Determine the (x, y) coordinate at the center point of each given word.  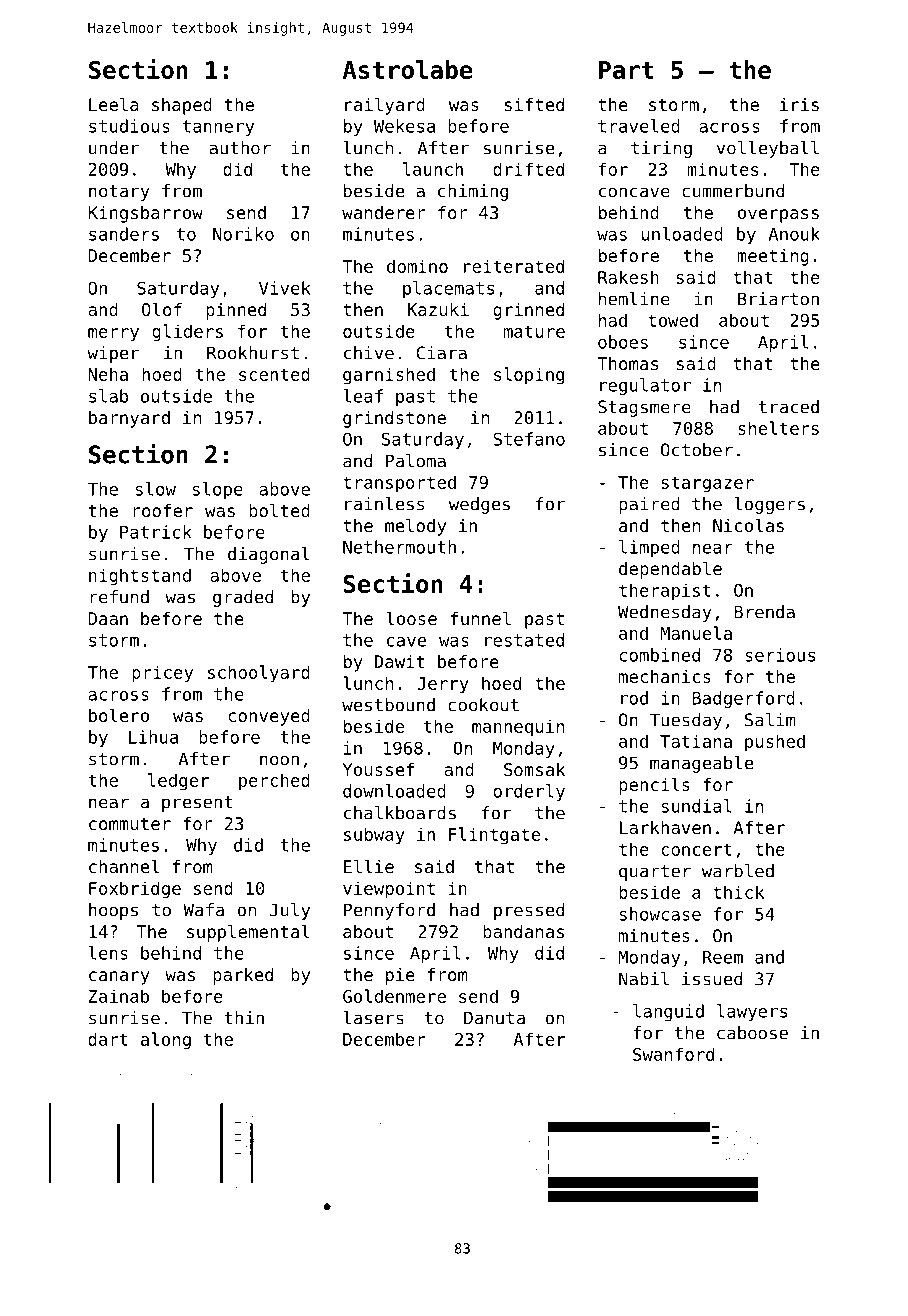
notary (119, 193)
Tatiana (696, 741)
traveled (639, 126)
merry (113, 335)
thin (244, 1018)
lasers (373, 1018)
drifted (528, 169)
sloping (529, 376)
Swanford (673, 1054)
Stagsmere (644, 408)
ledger (178, 782)
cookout (483, 705)
